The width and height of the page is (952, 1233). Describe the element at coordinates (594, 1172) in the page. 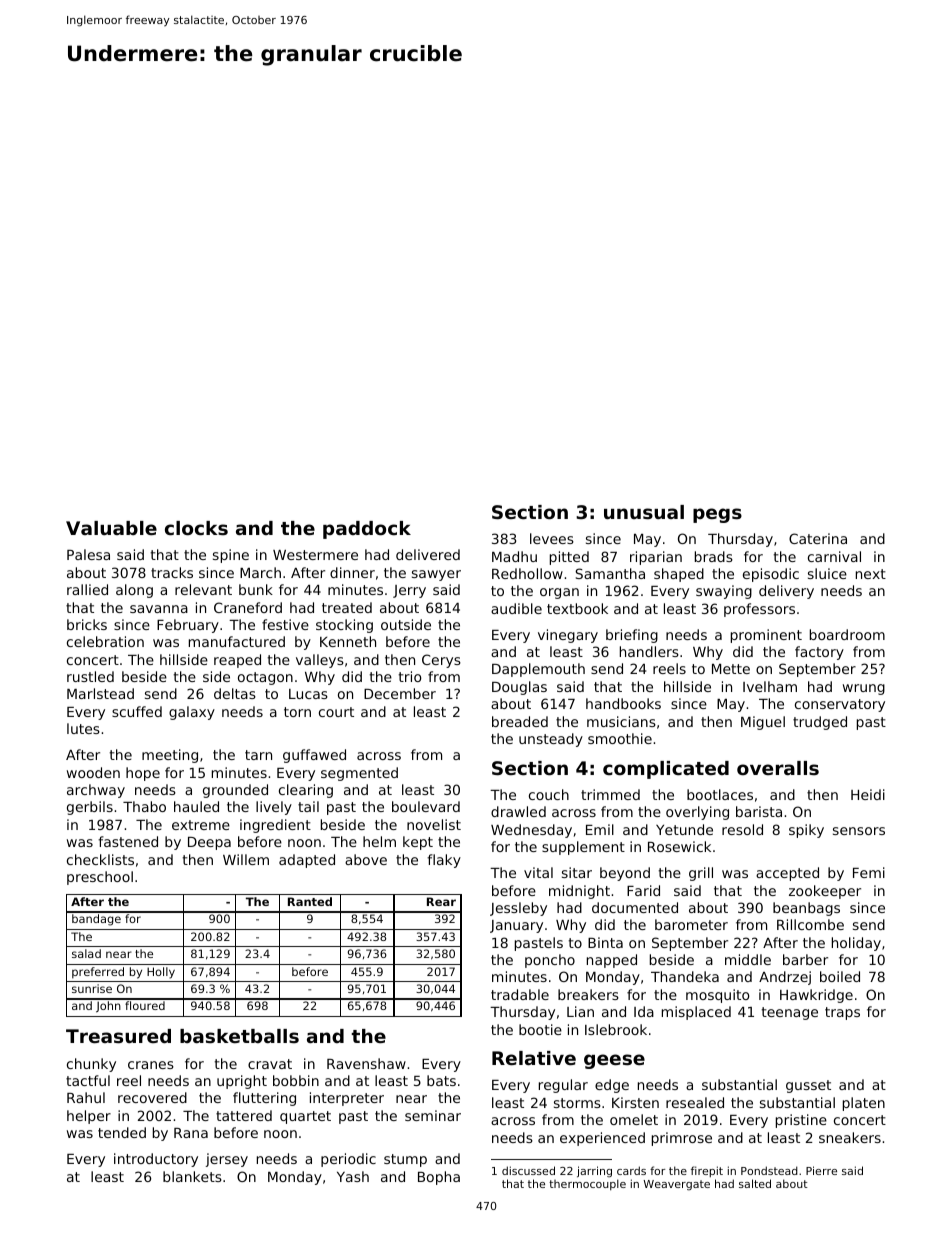

I see `jarring` at that location.
